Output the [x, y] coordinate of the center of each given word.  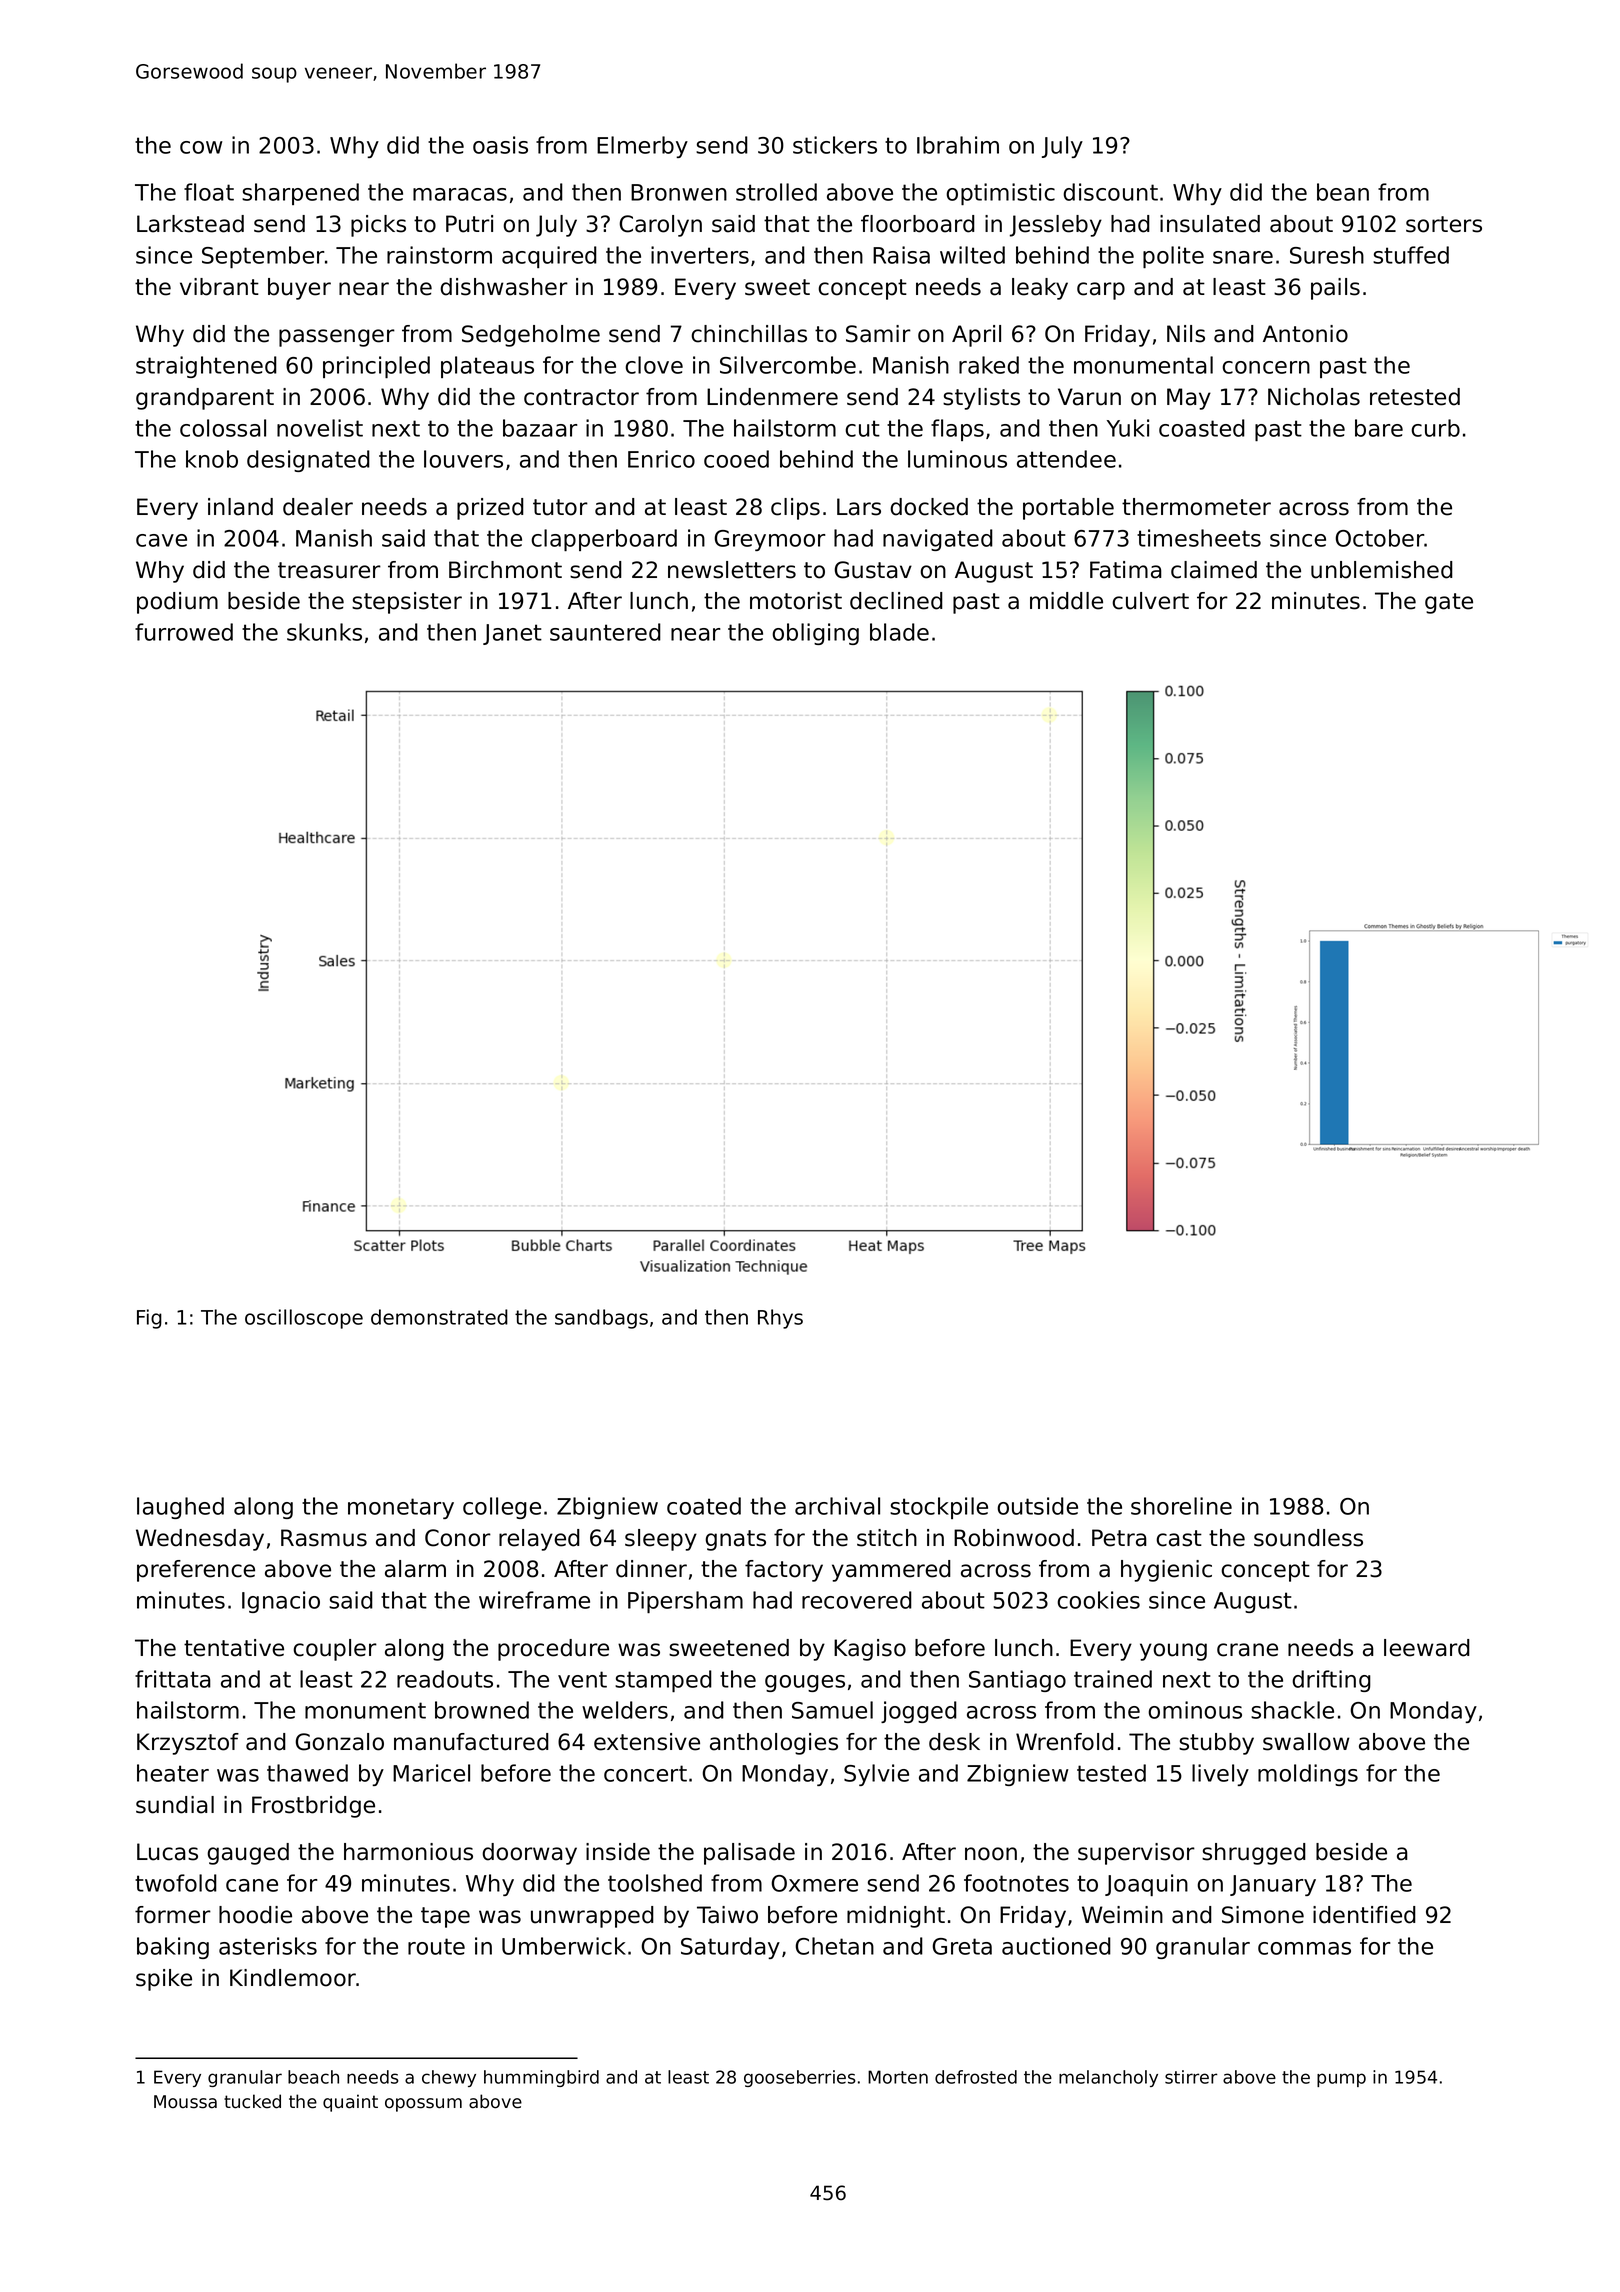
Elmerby [642, 147]
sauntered [605, 632]
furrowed [184, 632]
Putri [469, 224]
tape [445, 1917]
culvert [1150, 601]
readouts [445, 1679]
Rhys [780, 1319]
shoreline [1181, 1506]
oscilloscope [304, 1319]
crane [1247, 1650]
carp [1101, 291]
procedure [553, 1650]
